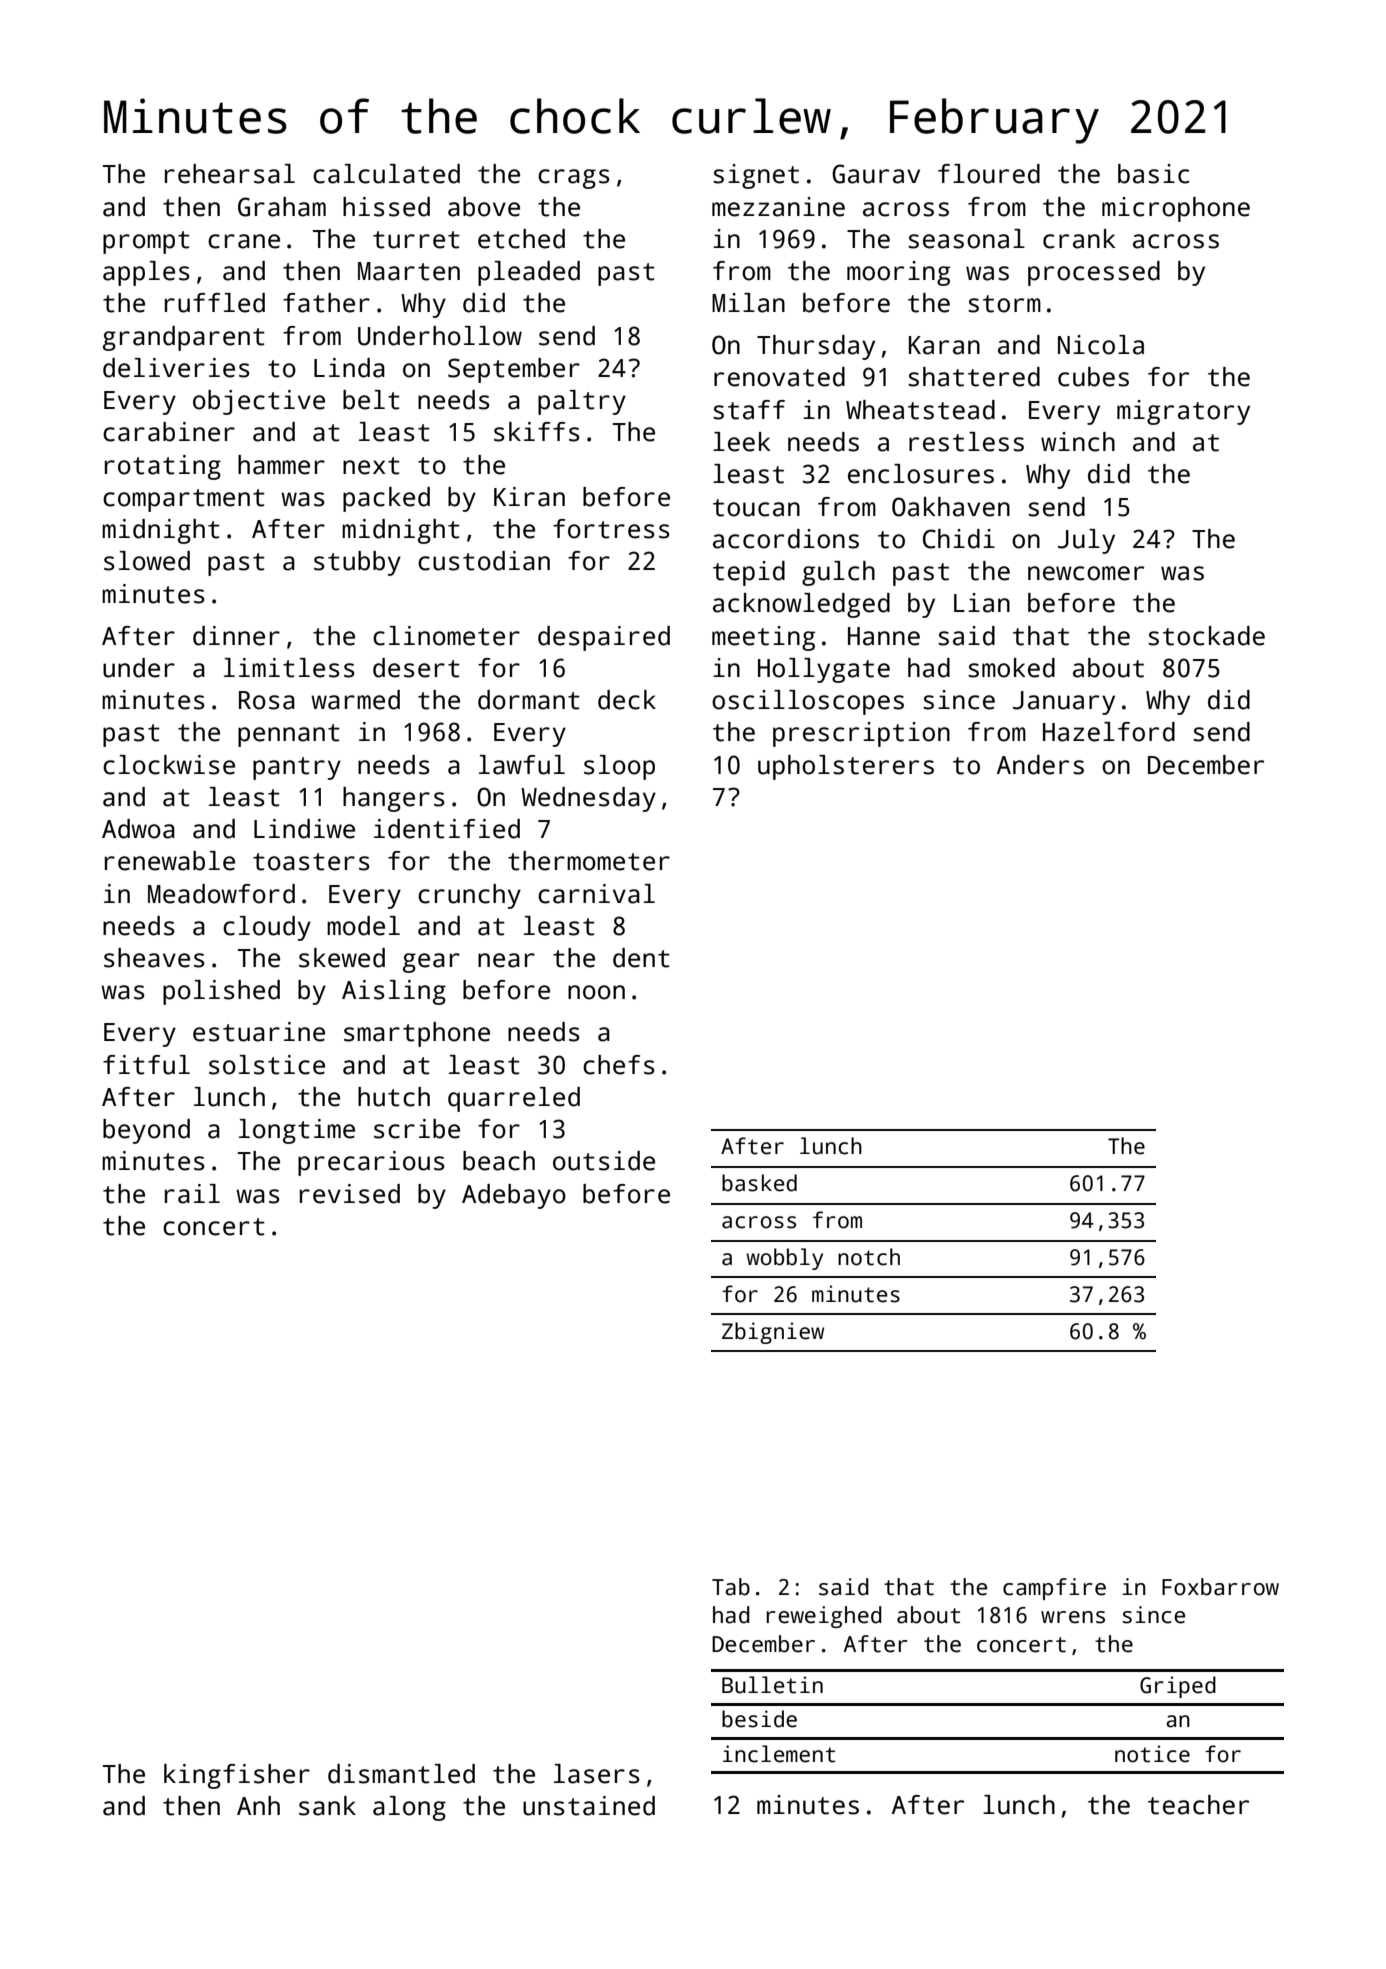 The image size is (1386, 1969). What do you see at coordinates (597, 1774) in the screenshot?
I see `lasers` at bounding box center [597, 1774].
